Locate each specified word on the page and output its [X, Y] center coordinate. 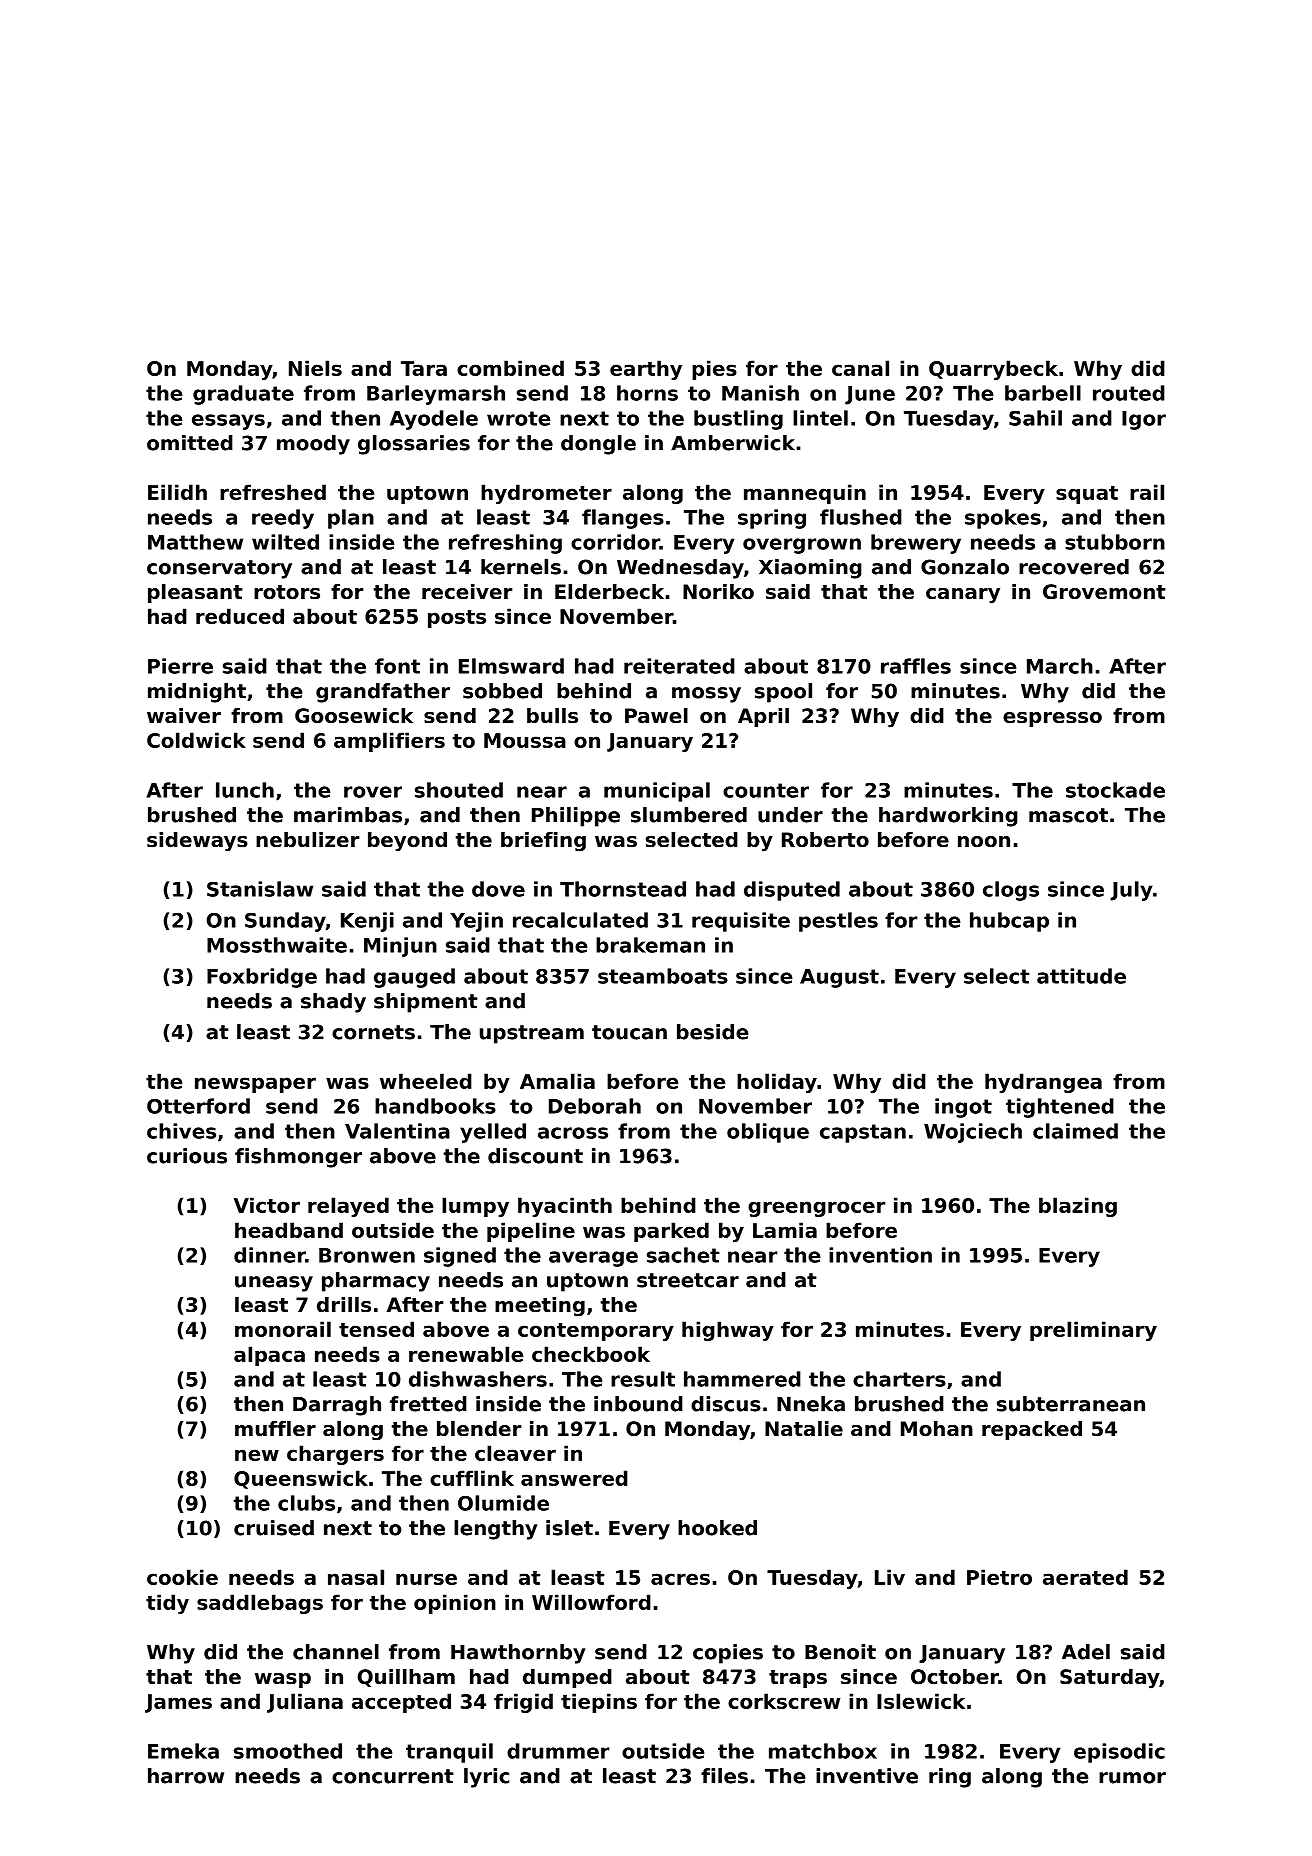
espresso [1052, 719]
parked [671, 1232]
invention [880, 1255]
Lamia [785, 1230]
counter [766, 790]
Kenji [367, 922]
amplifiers [389, 742]
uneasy [274, 1284]
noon [984, 842]
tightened [1060, 1108]
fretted [428, 1404]
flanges [623, 519]
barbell [1043, 393]
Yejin [476, 922]
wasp [283, 1680]
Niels [315, 368]
